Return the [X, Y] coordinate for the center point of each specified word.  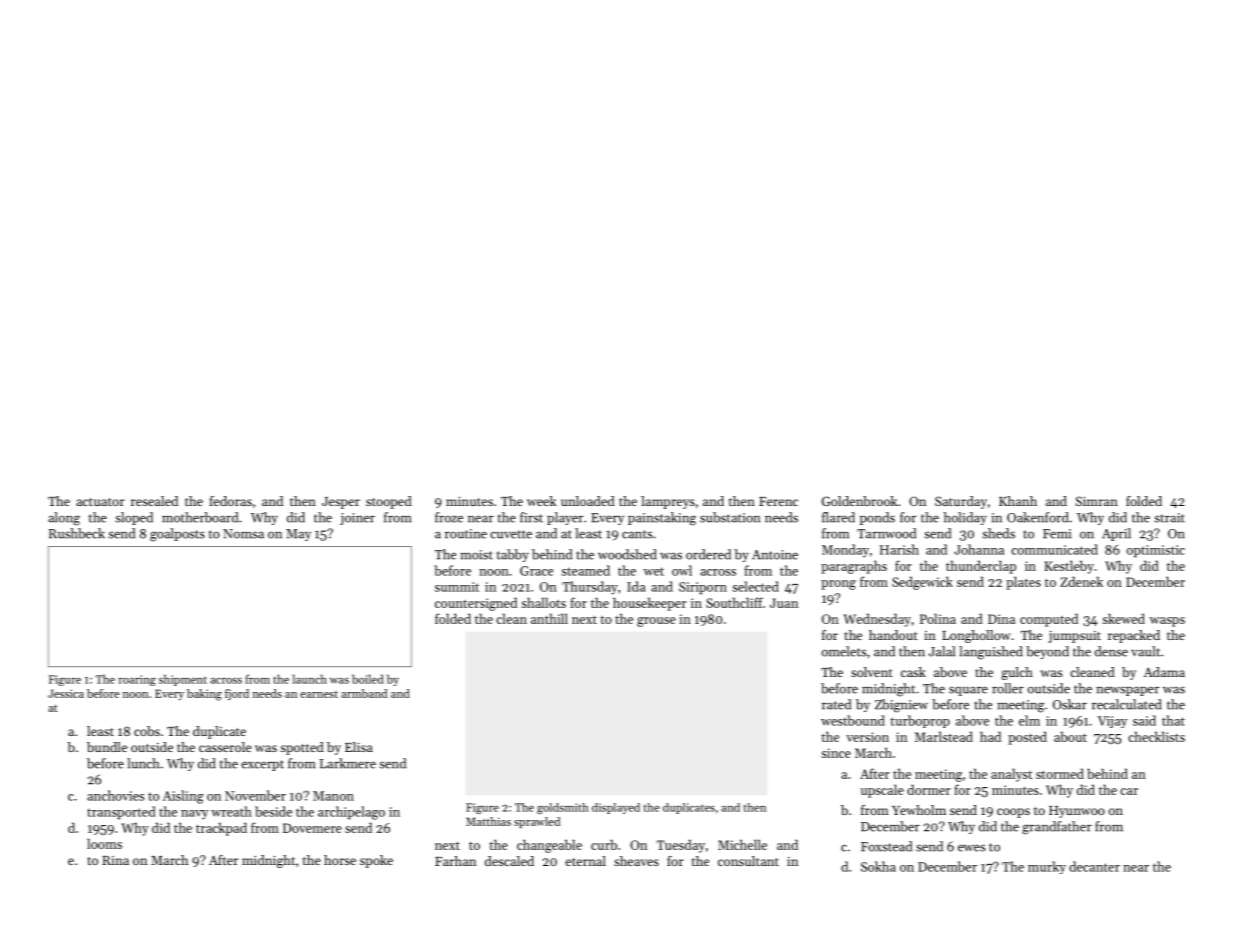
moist [476, 555]
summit [457, 587]
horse [340, 860]
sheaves [636, 861]
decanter [1094, 866]
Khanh [1018, 501]
